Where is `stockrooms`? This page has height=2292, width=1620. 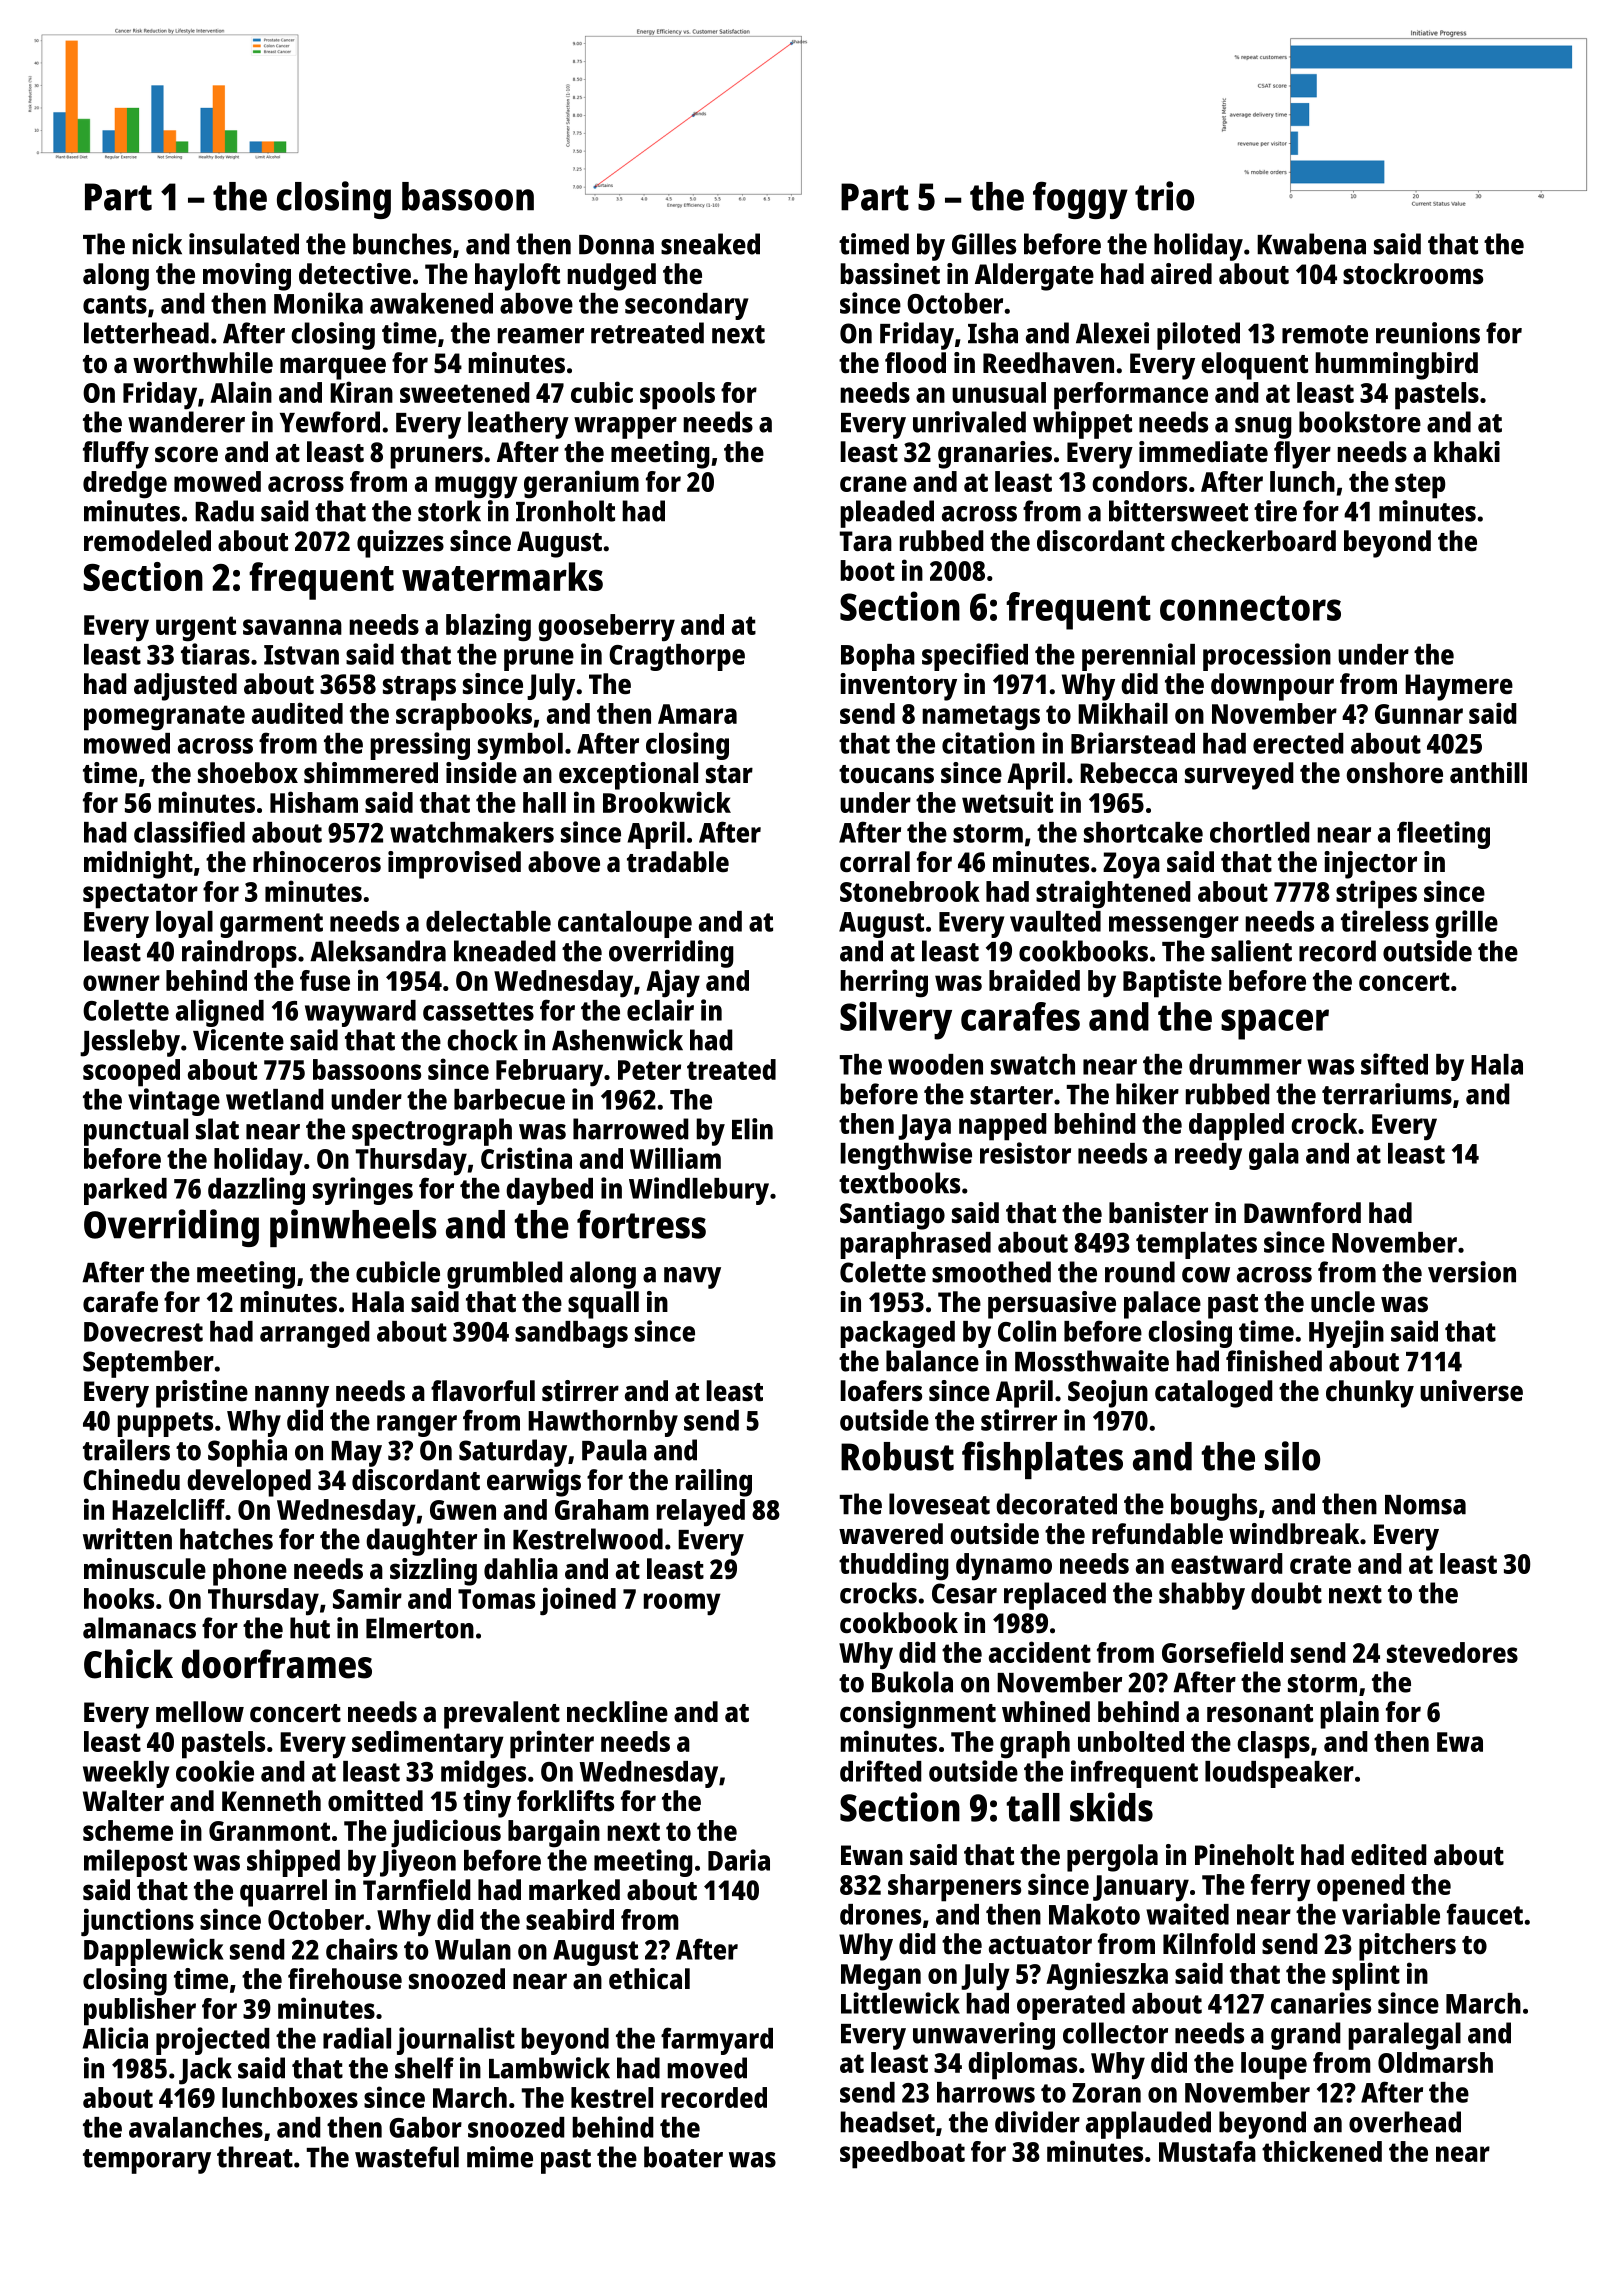
stockrooms is located at coordinates (1413, 274).
